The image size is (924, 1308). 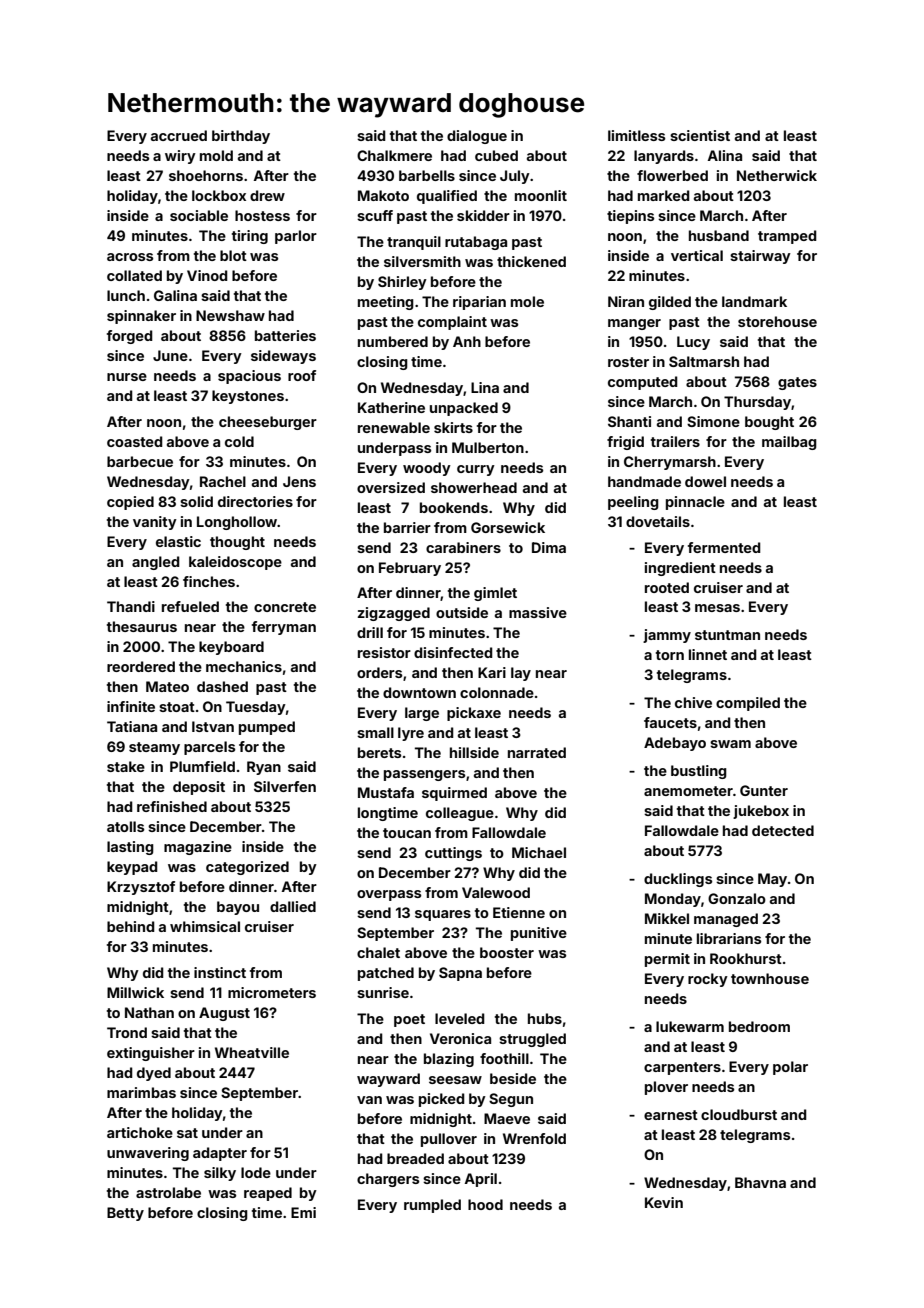 I want to click on Nathan, so click(x=149, y=1012).
